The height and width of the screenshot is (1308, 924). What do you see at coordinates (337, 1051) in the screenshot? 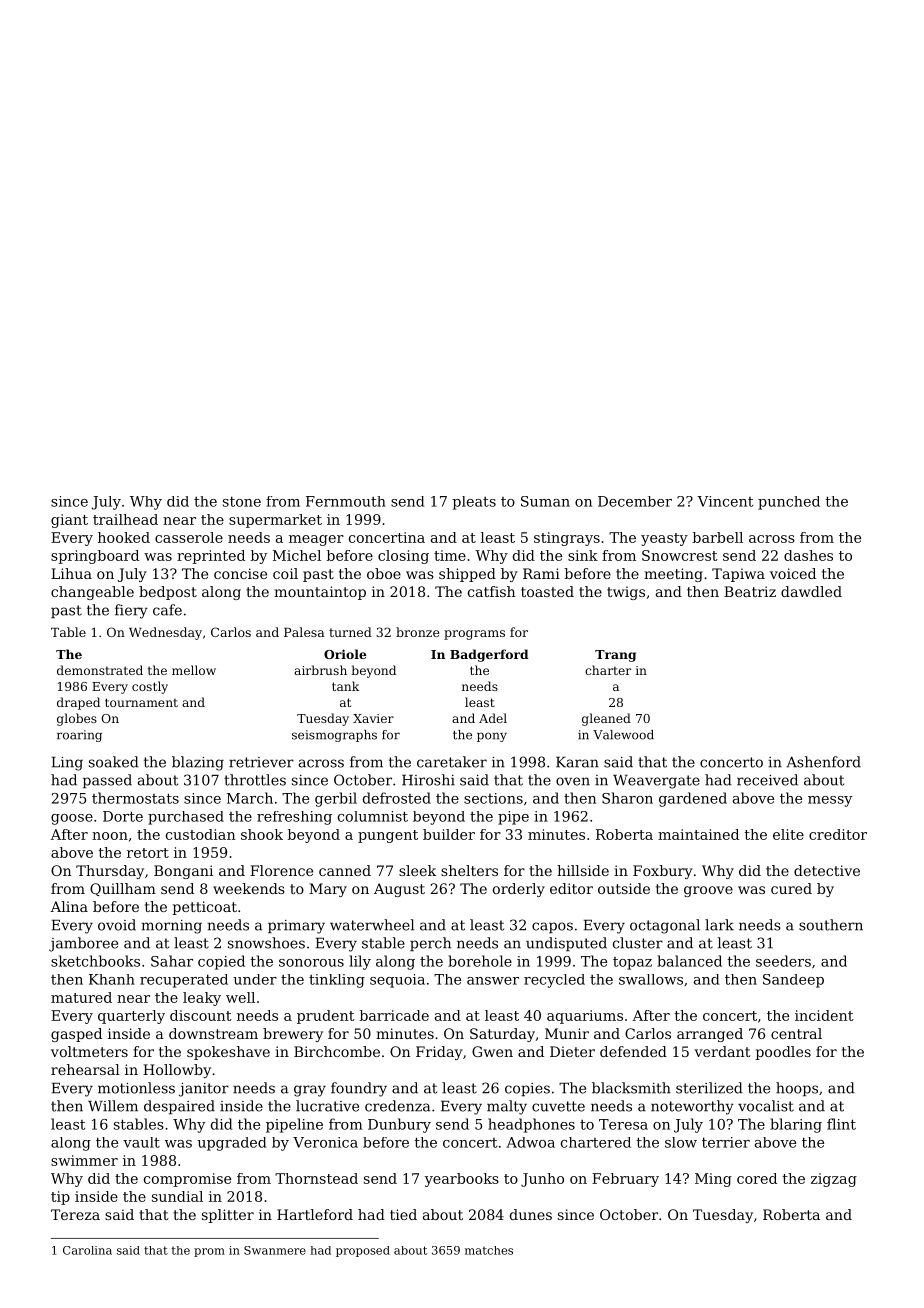
I see `Birchcombe` at bounding box center [337, 1051].
